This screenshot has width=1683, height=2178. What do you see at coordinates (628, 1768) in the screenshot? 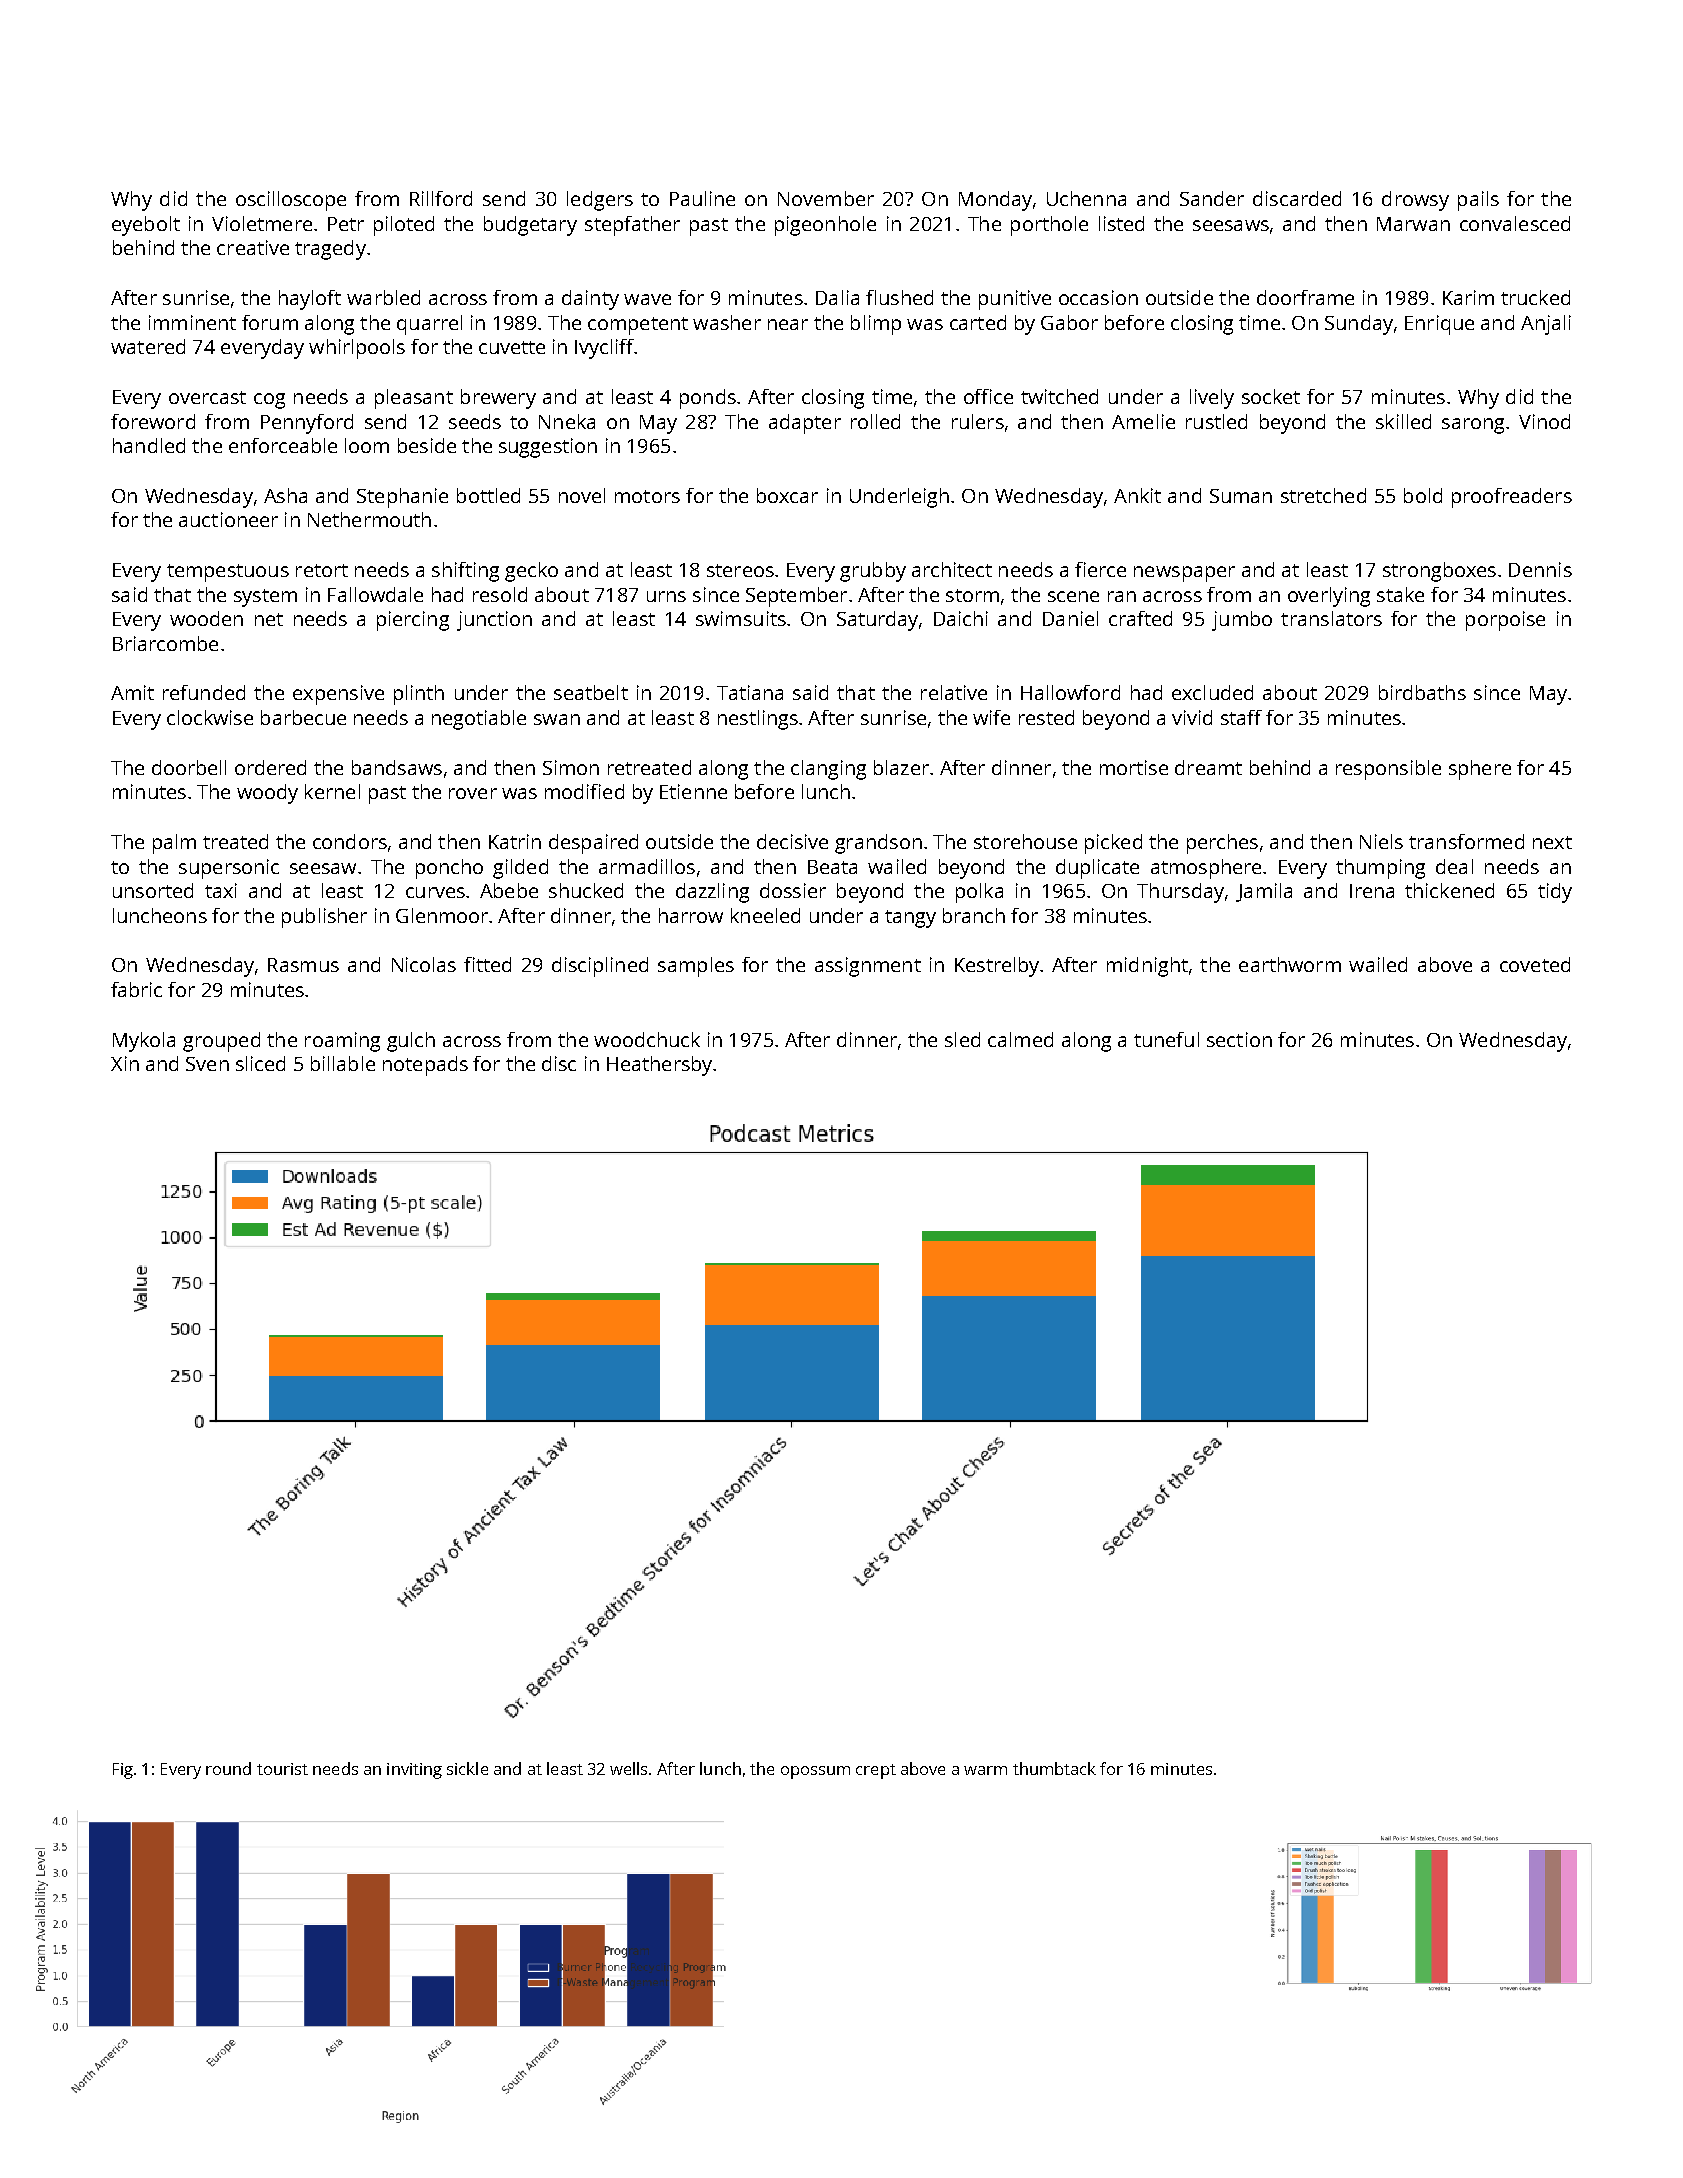
I see `wells` at bounding box center [628, 1768].
